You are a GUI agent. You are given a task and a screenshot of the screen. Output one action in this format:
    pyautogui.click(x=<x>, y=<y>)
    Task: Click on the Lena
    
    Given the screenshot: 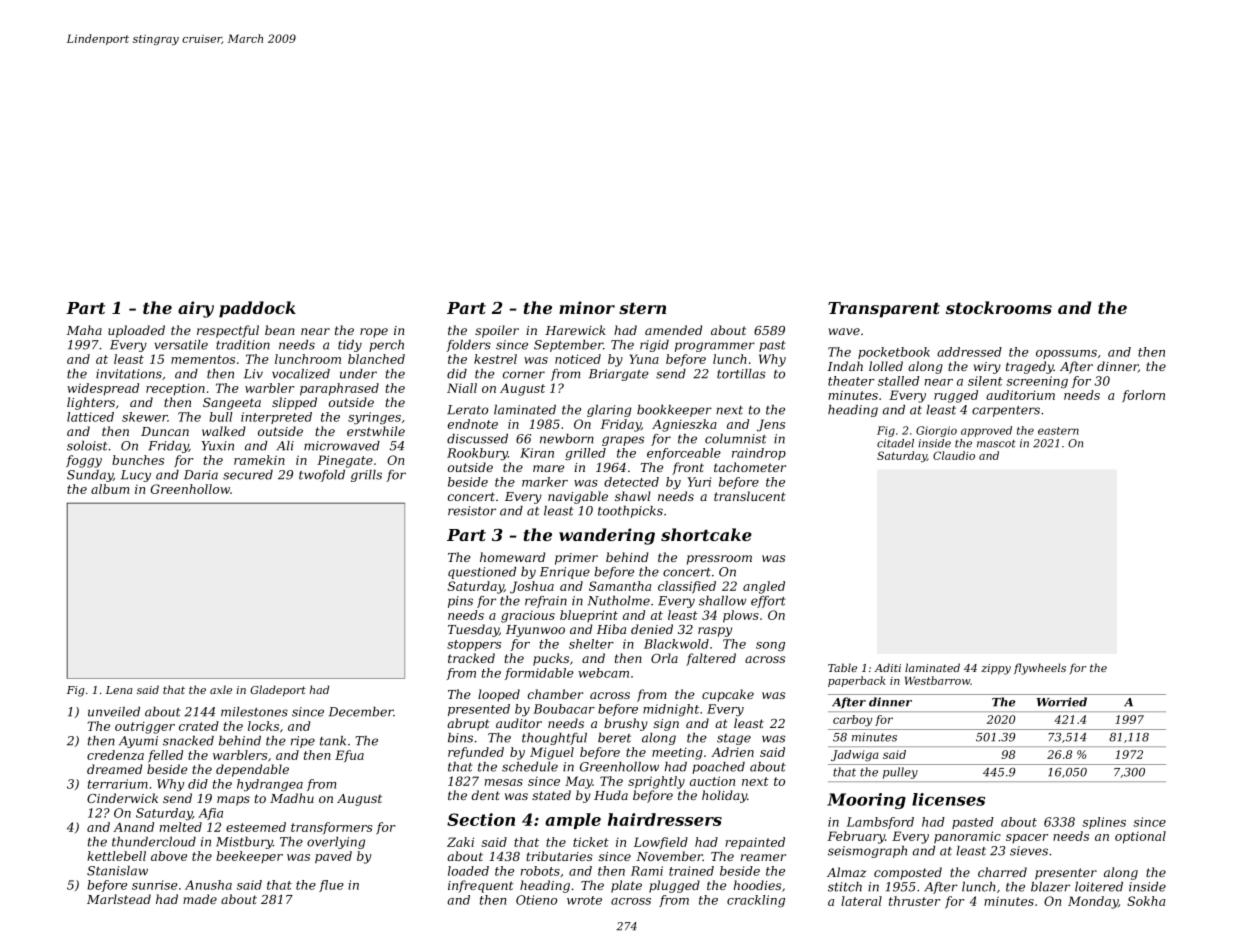 What is the action you would take?
    pyautogui.click(x=119, y=690)
